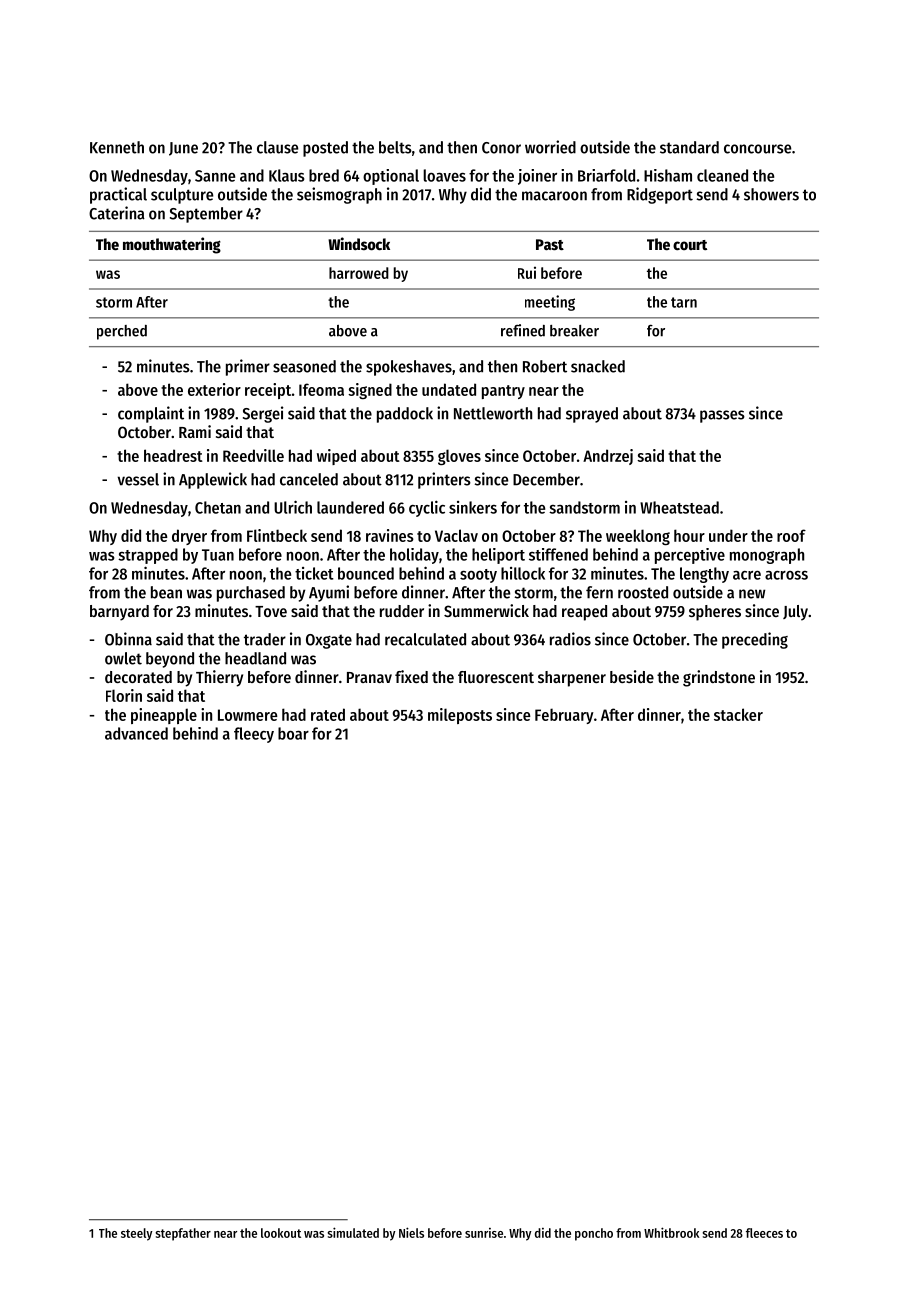  I want to click on Niels, so click(411, 1232).
